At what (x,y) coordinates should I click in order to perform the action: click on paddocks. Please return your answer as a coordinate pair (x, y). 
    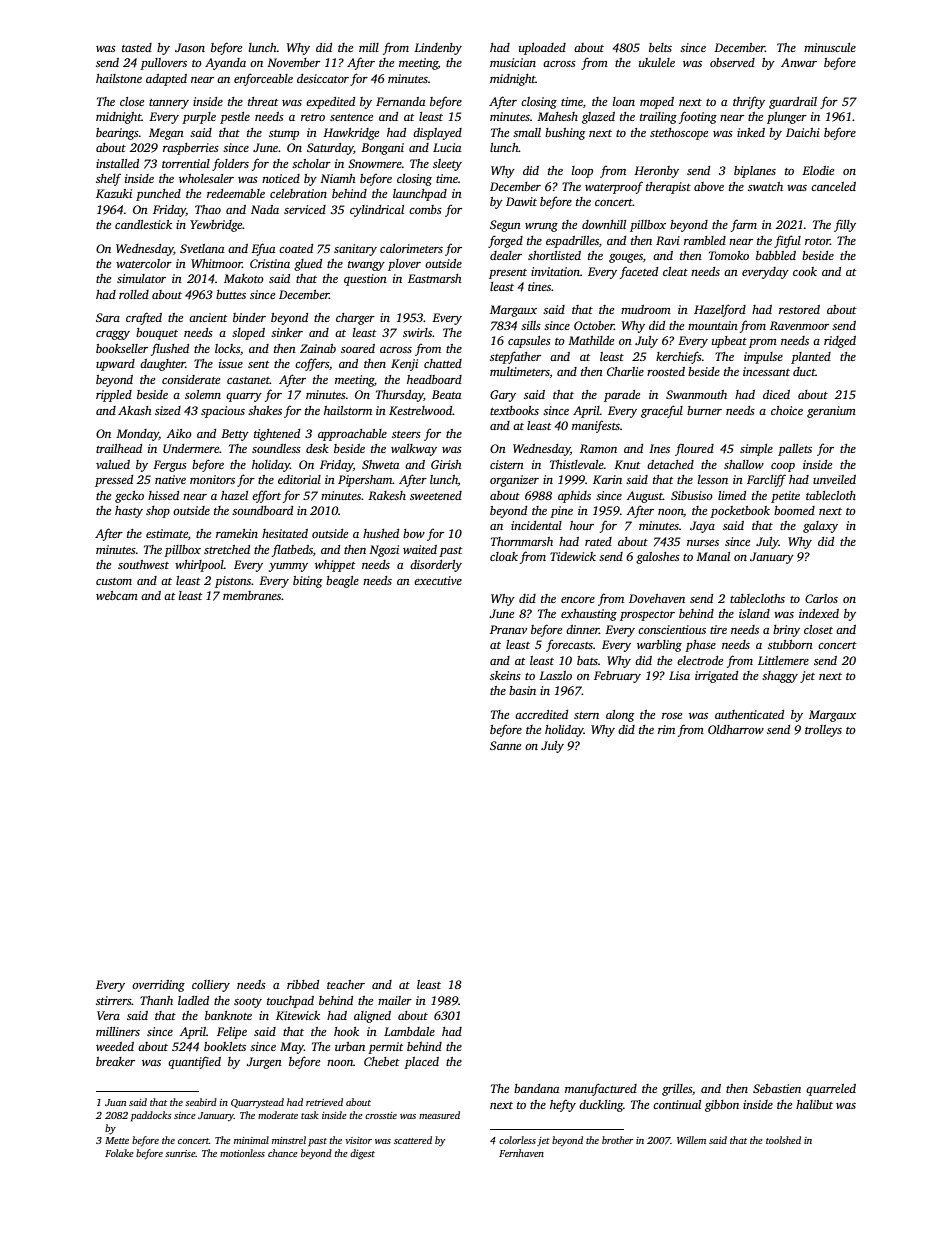
    Looking at the image, I should click on (151, 1116).
